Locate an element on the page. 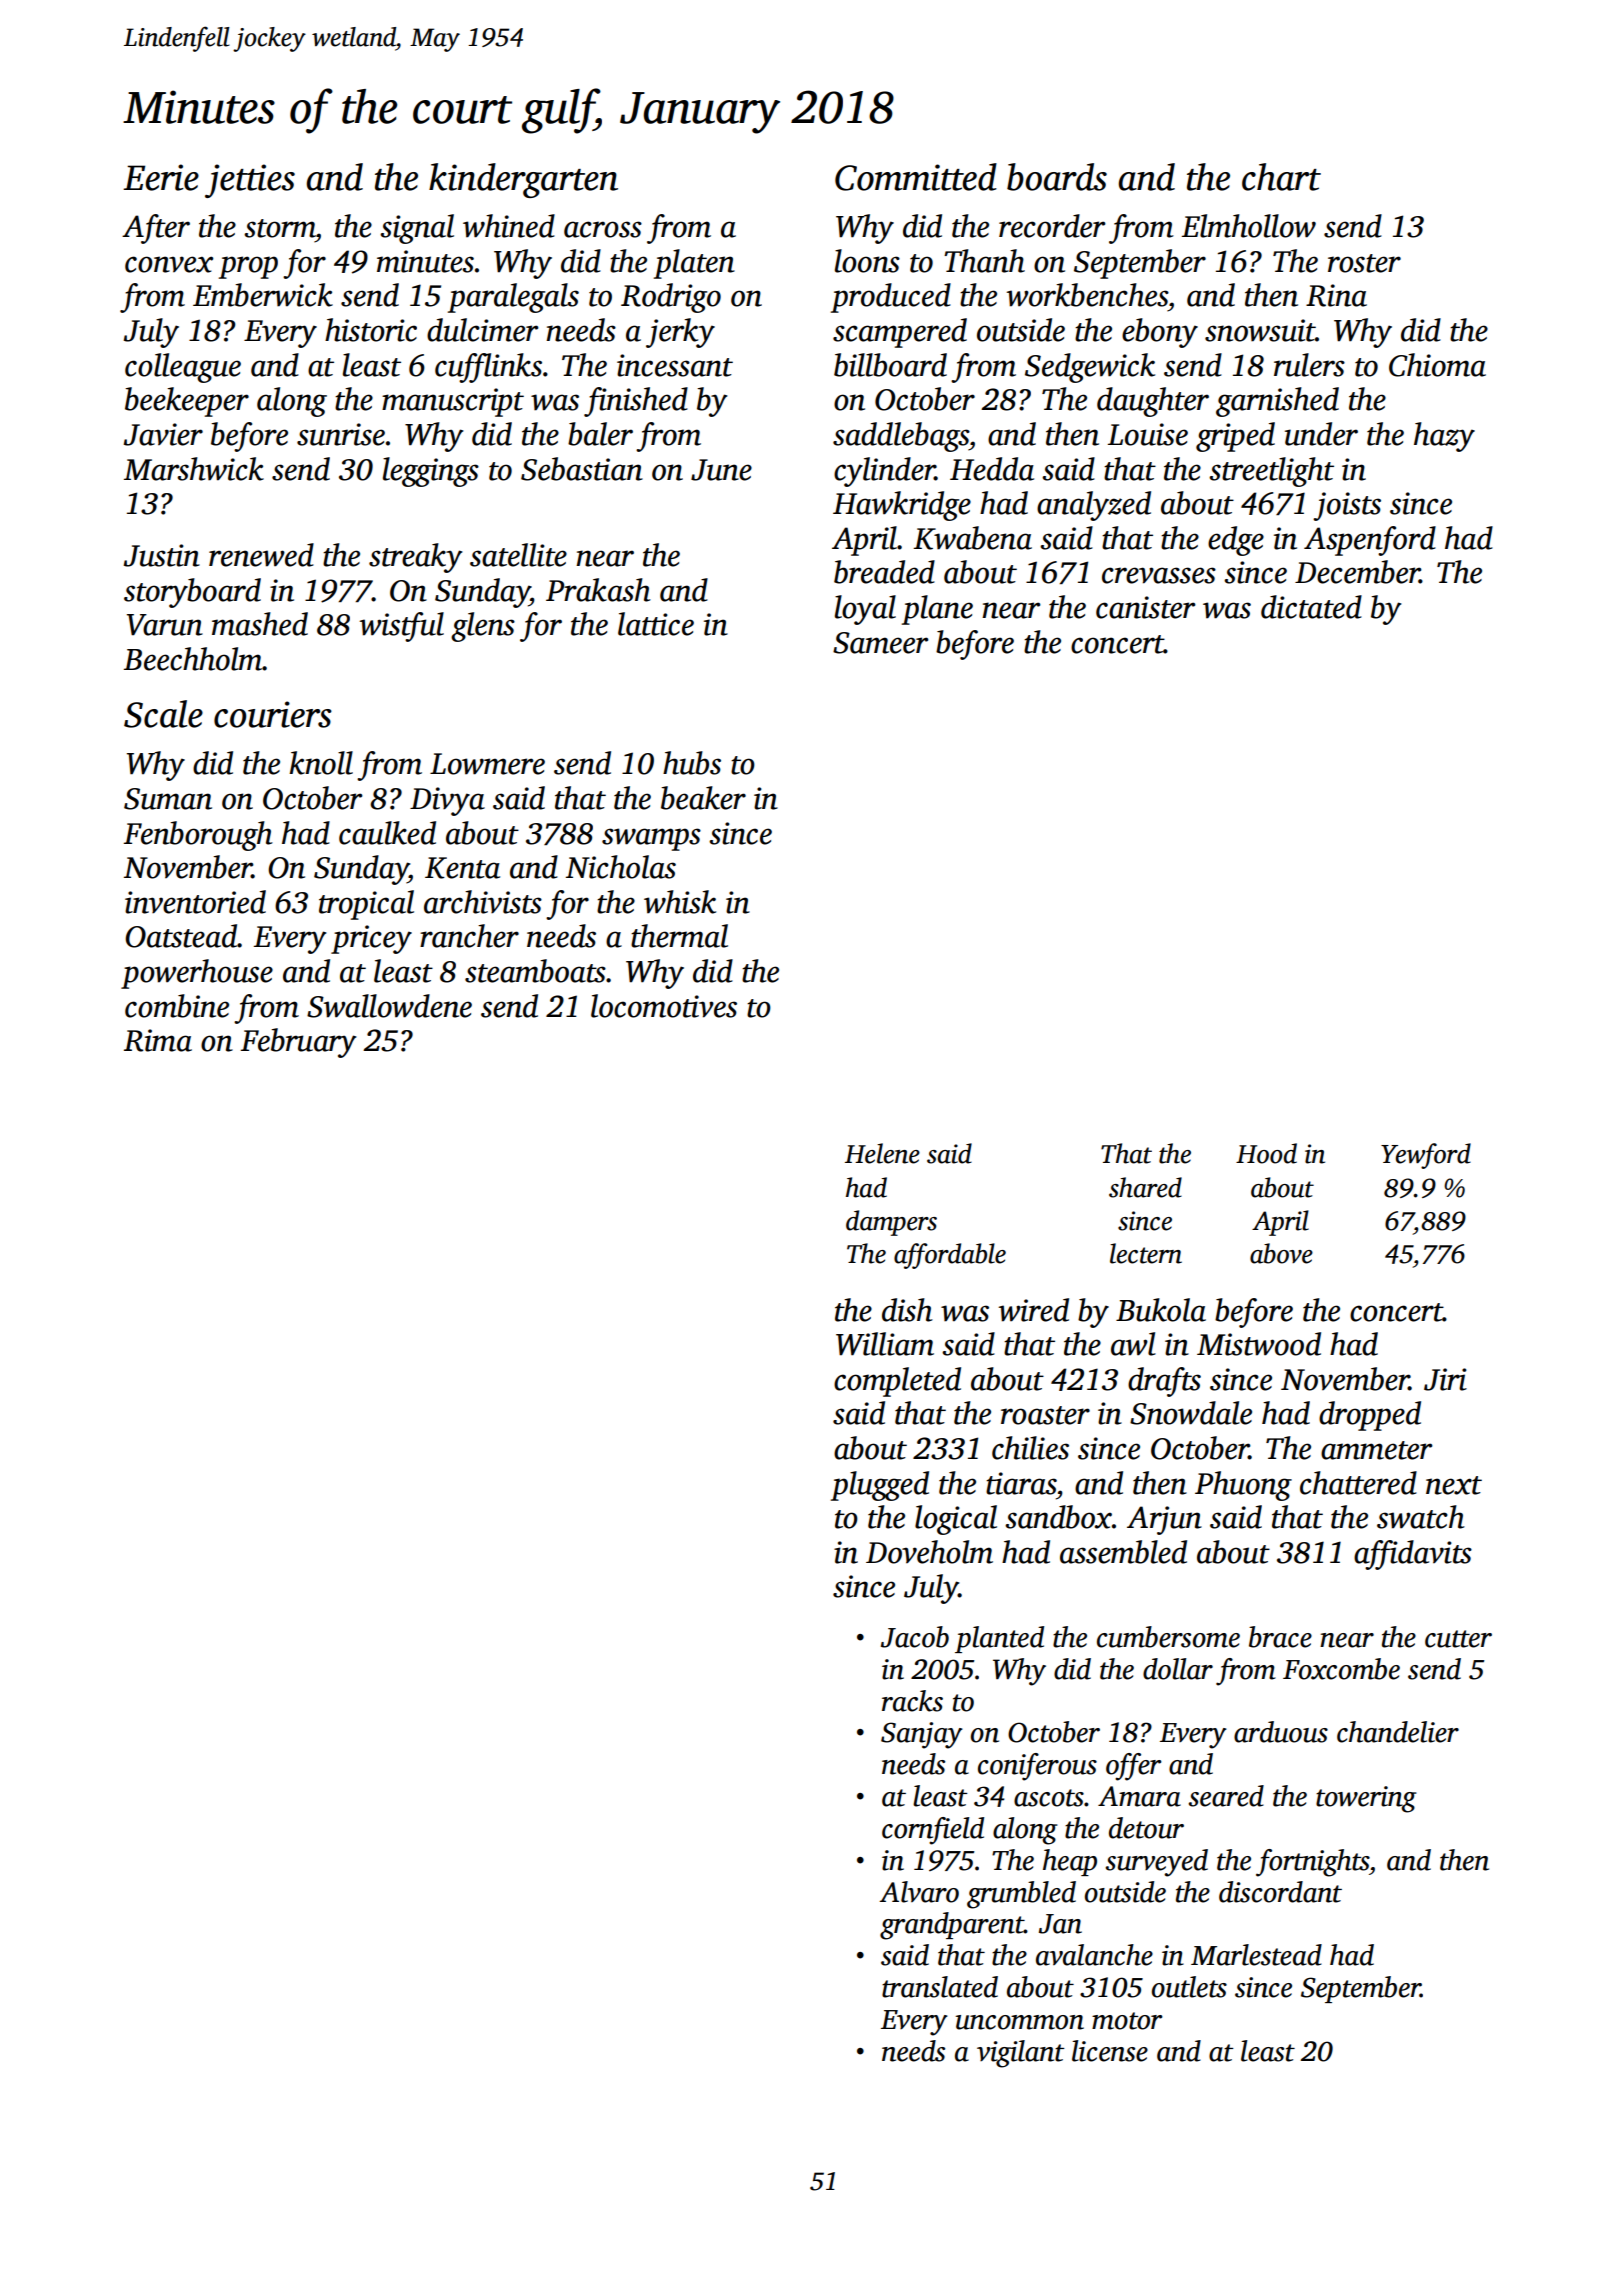  translated is located at coordinates (940, 1987).
